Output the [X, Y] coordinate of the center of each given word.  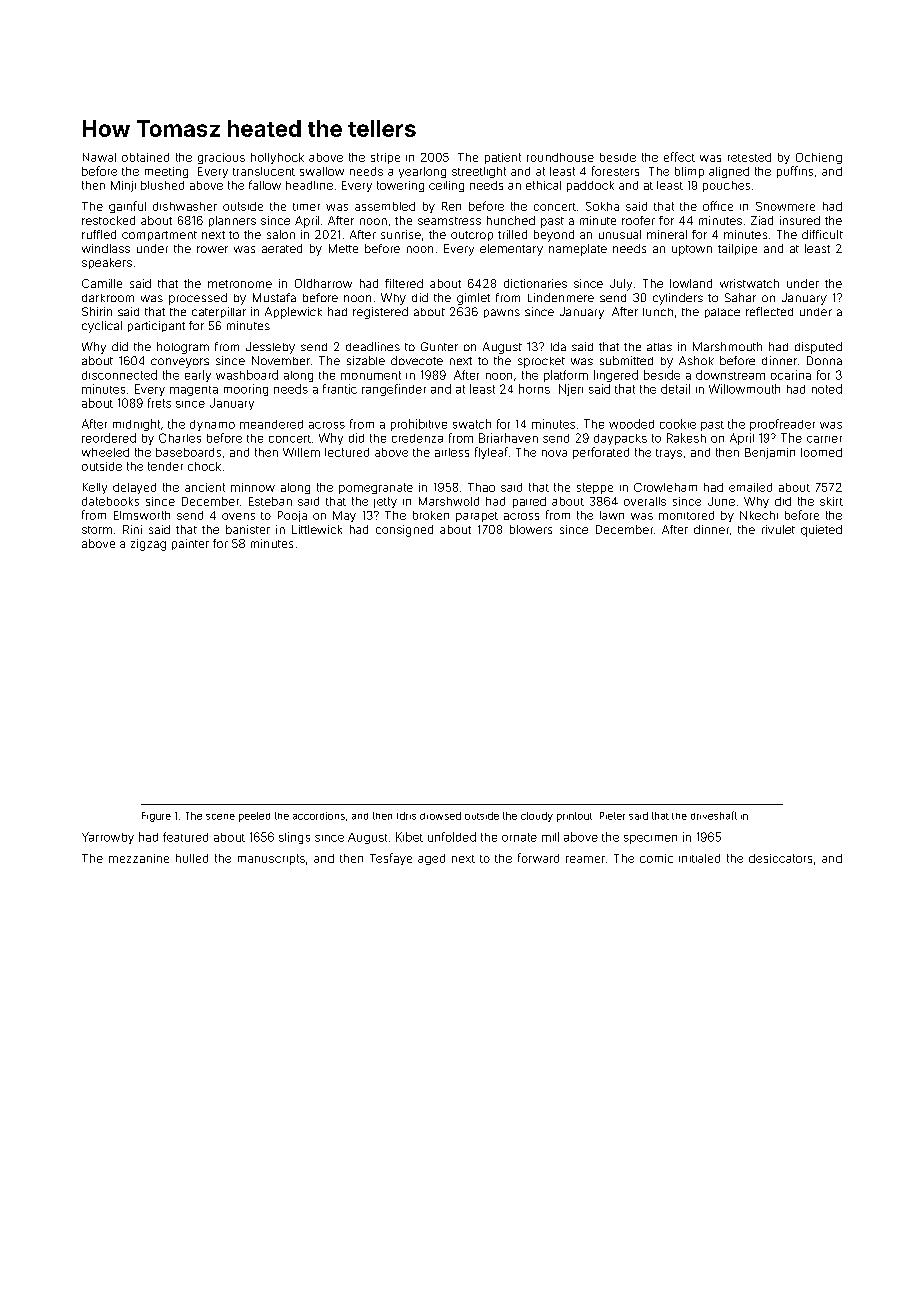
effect [679, 157]
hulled [192, 858]
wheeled [105, 452]
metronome [240, 284]
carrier [824, 439]
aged [431, 859]
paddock [590, 186]
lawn [612, 515]
